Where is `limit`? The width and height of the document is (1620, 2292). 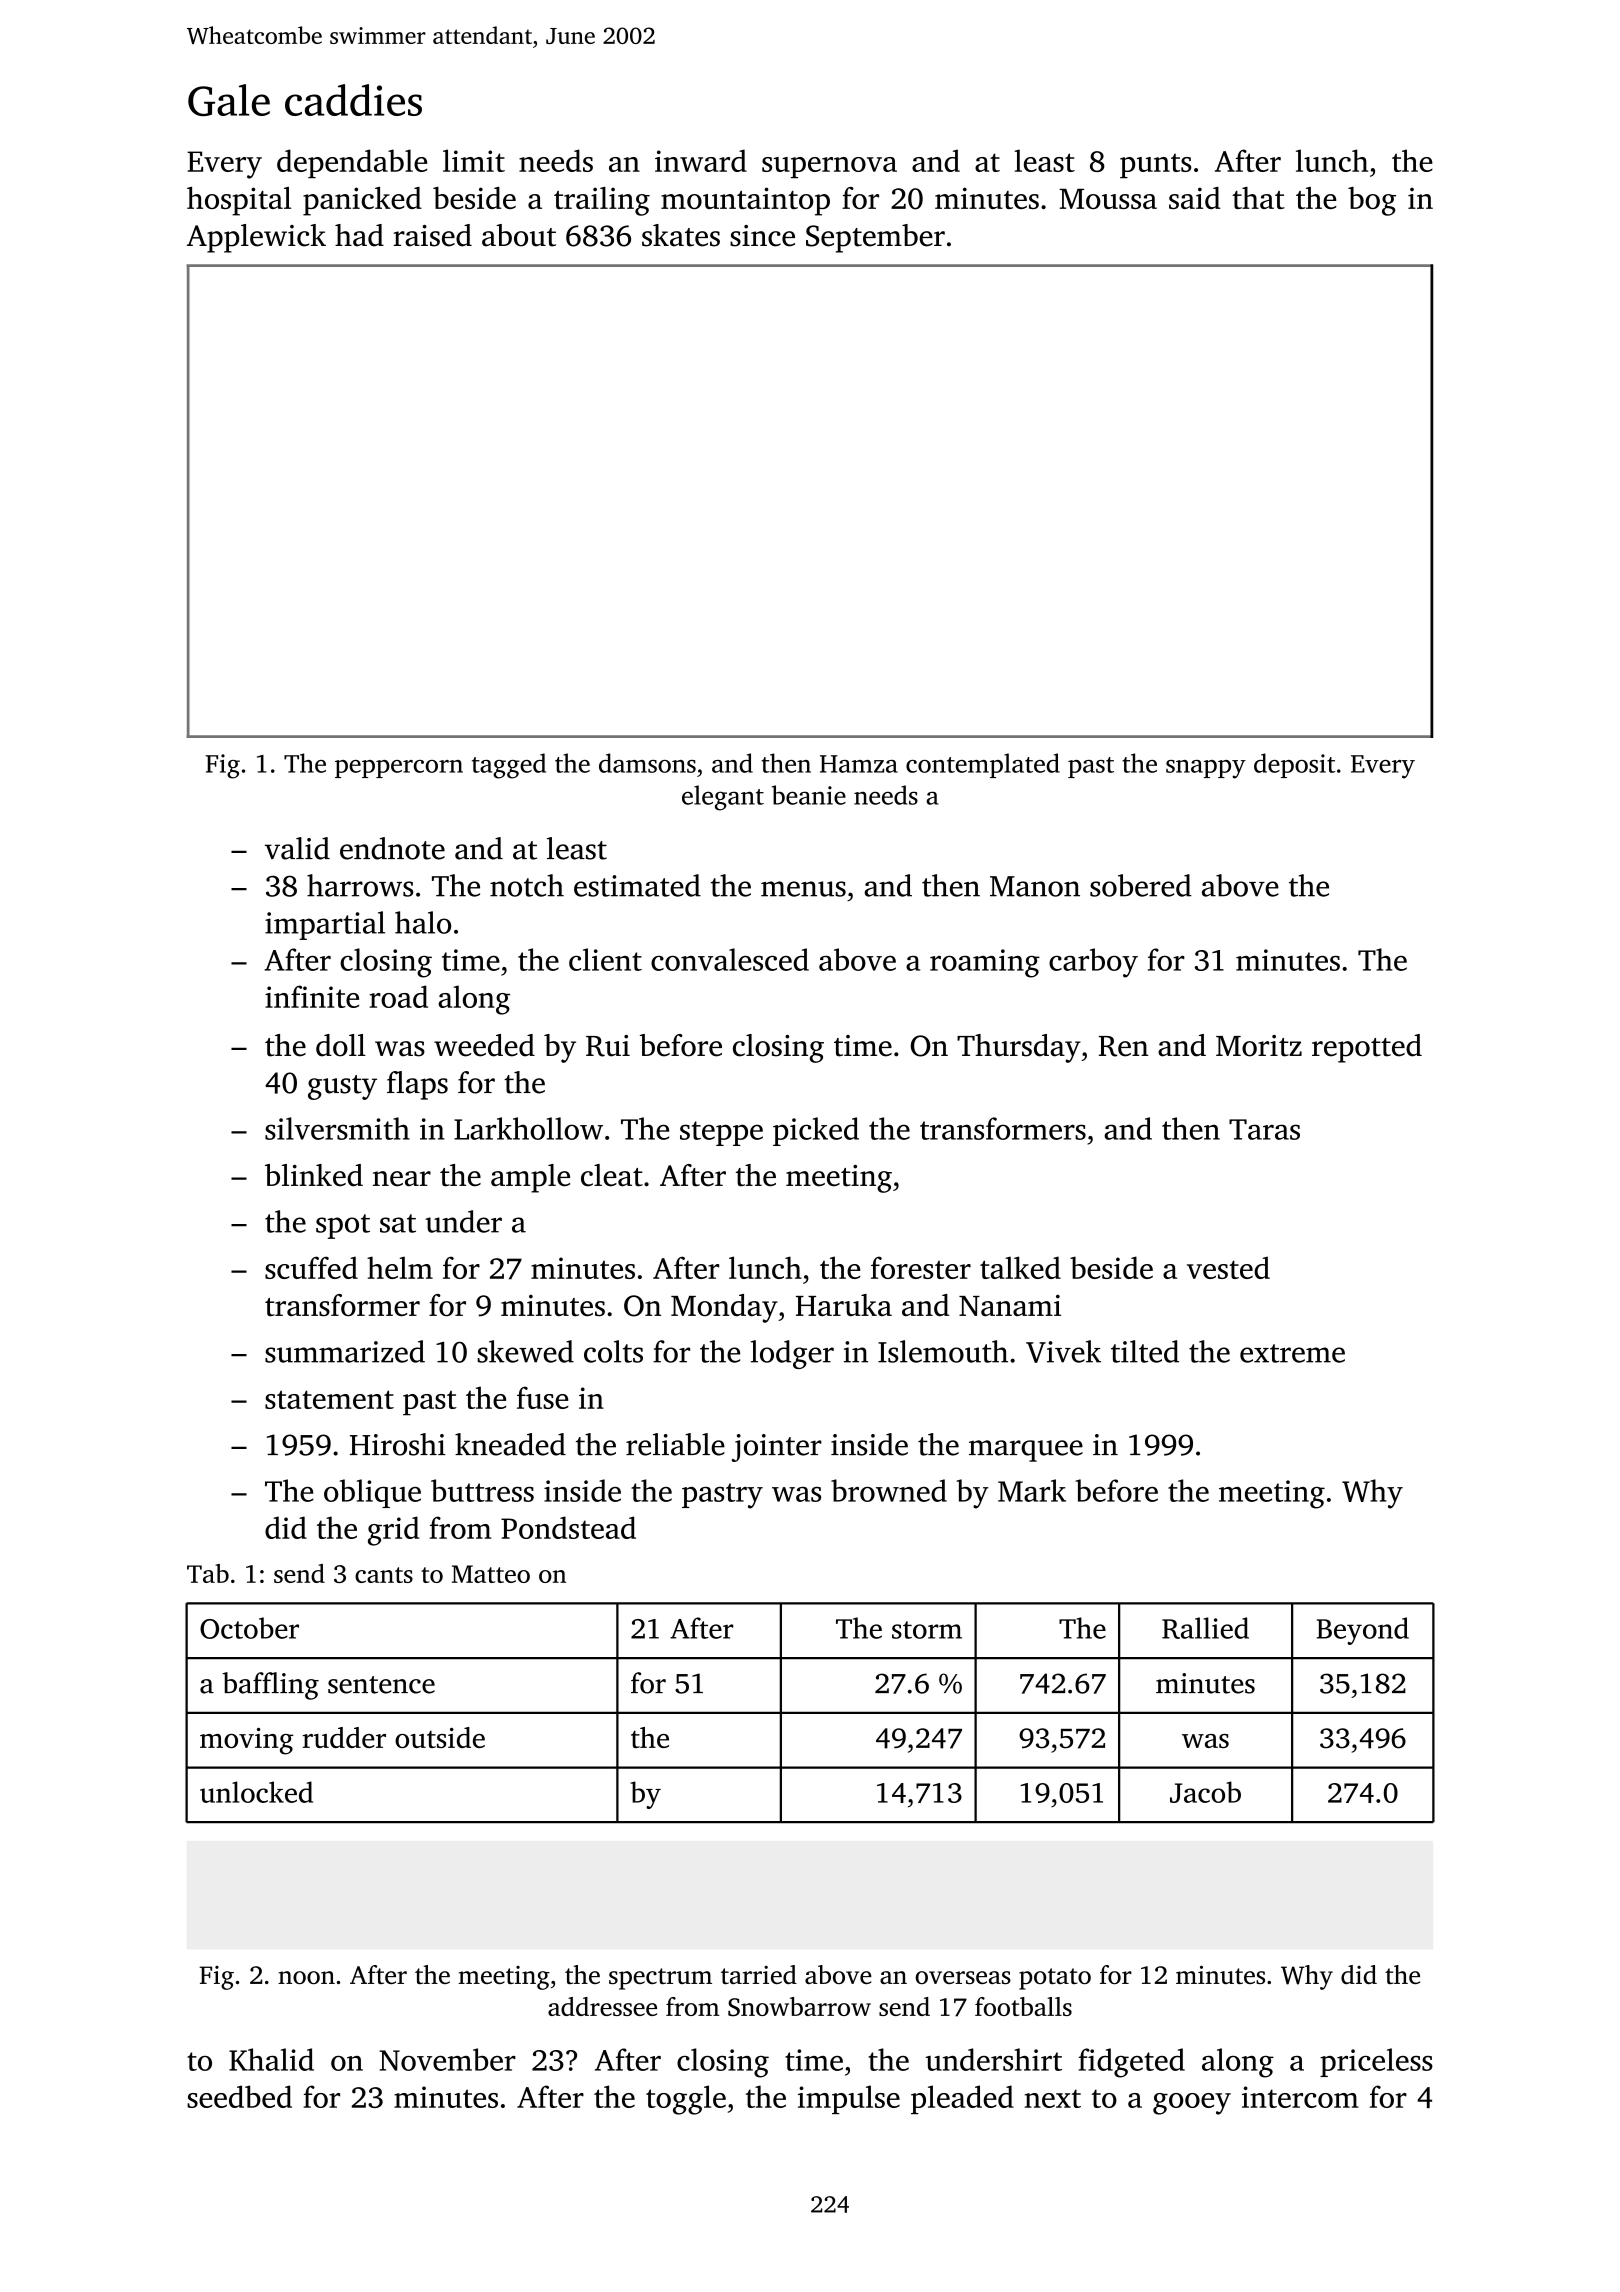
limit is located at coordinates (474, 160).
